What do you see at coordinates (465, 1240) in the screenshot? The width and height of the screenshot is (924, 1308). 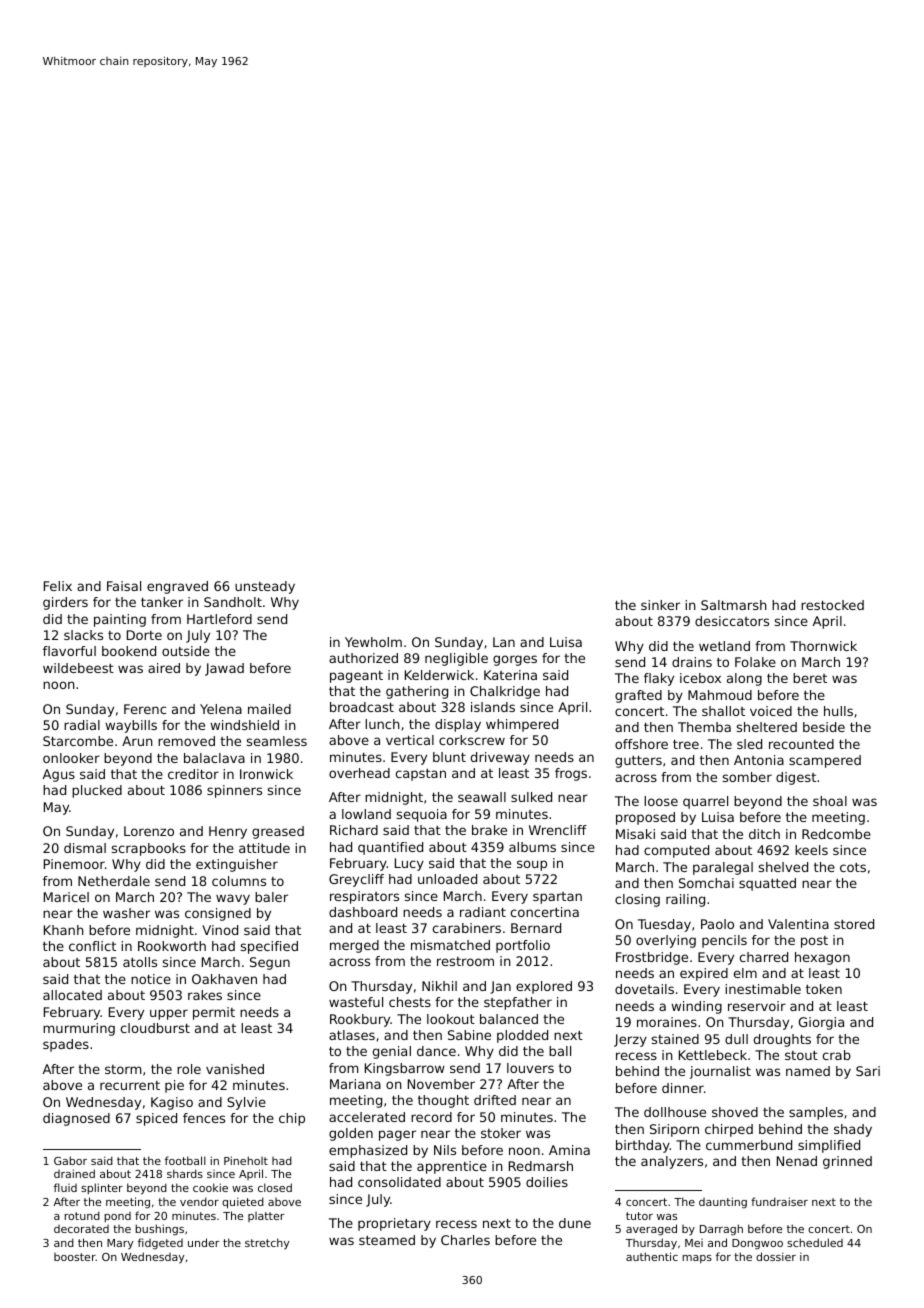 I see `Charles` at bounding box center [465, 1240].
